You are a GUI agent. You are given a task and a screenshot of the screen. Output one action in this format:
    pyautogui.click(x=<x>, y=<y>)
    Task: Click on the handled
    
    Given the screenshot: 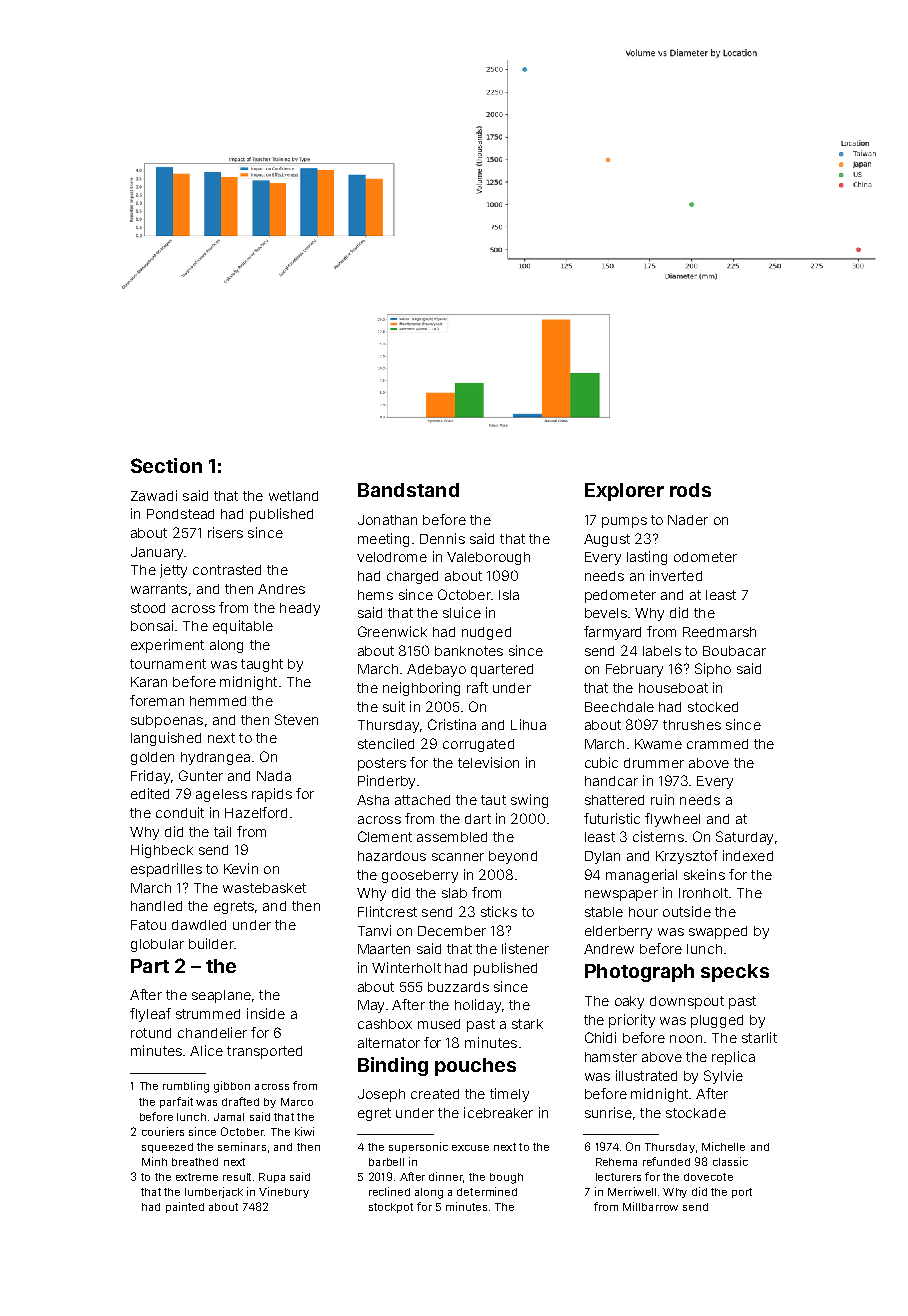 What is the action you would take?
    pyautogui.click(x=156, y=906)
